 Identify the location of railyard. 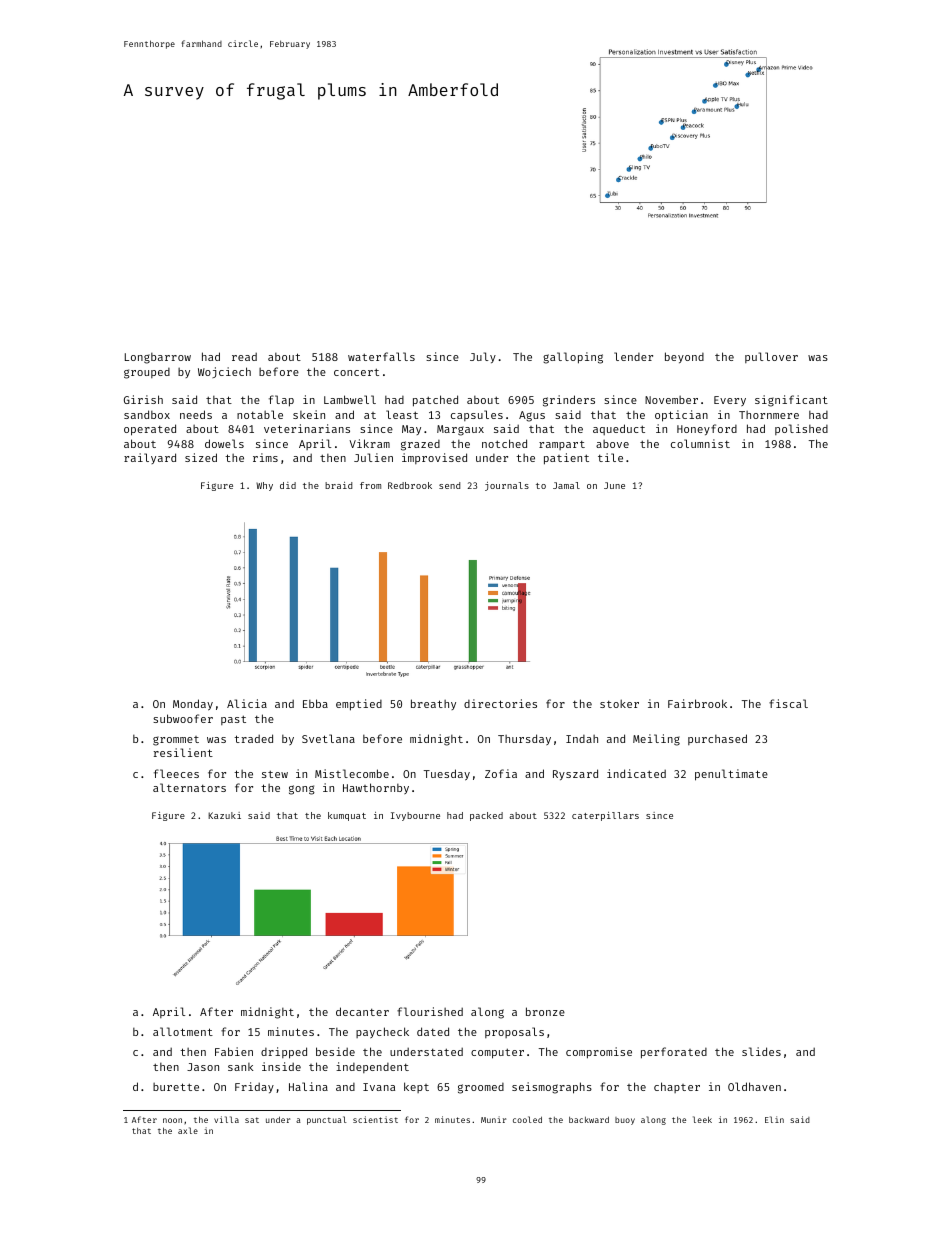
(150, 458).
